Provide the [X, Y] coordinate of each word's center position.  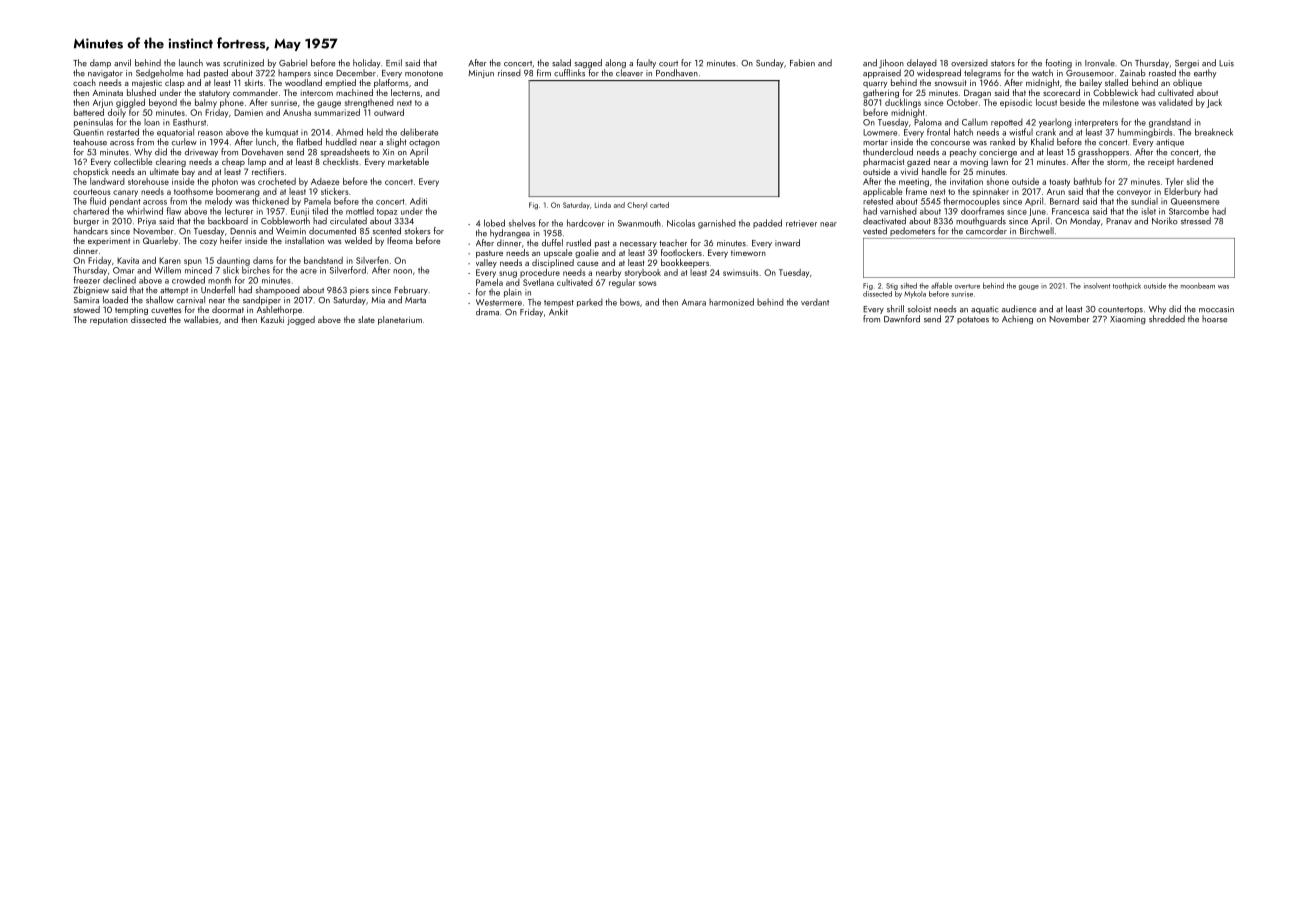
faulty [646, 63]
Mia [378, 300]
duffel [552, 243]
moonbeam [1198, 286]
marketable [408, 161]
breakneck [1214, 132]
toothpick [1127, 286]
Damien [248, 112]
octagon [424, 143]
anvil [122, 62]
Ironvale [1100, 63]
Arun [1056, 191]
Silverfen [372, 260]
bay [188, 172]
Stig [892, 286]
